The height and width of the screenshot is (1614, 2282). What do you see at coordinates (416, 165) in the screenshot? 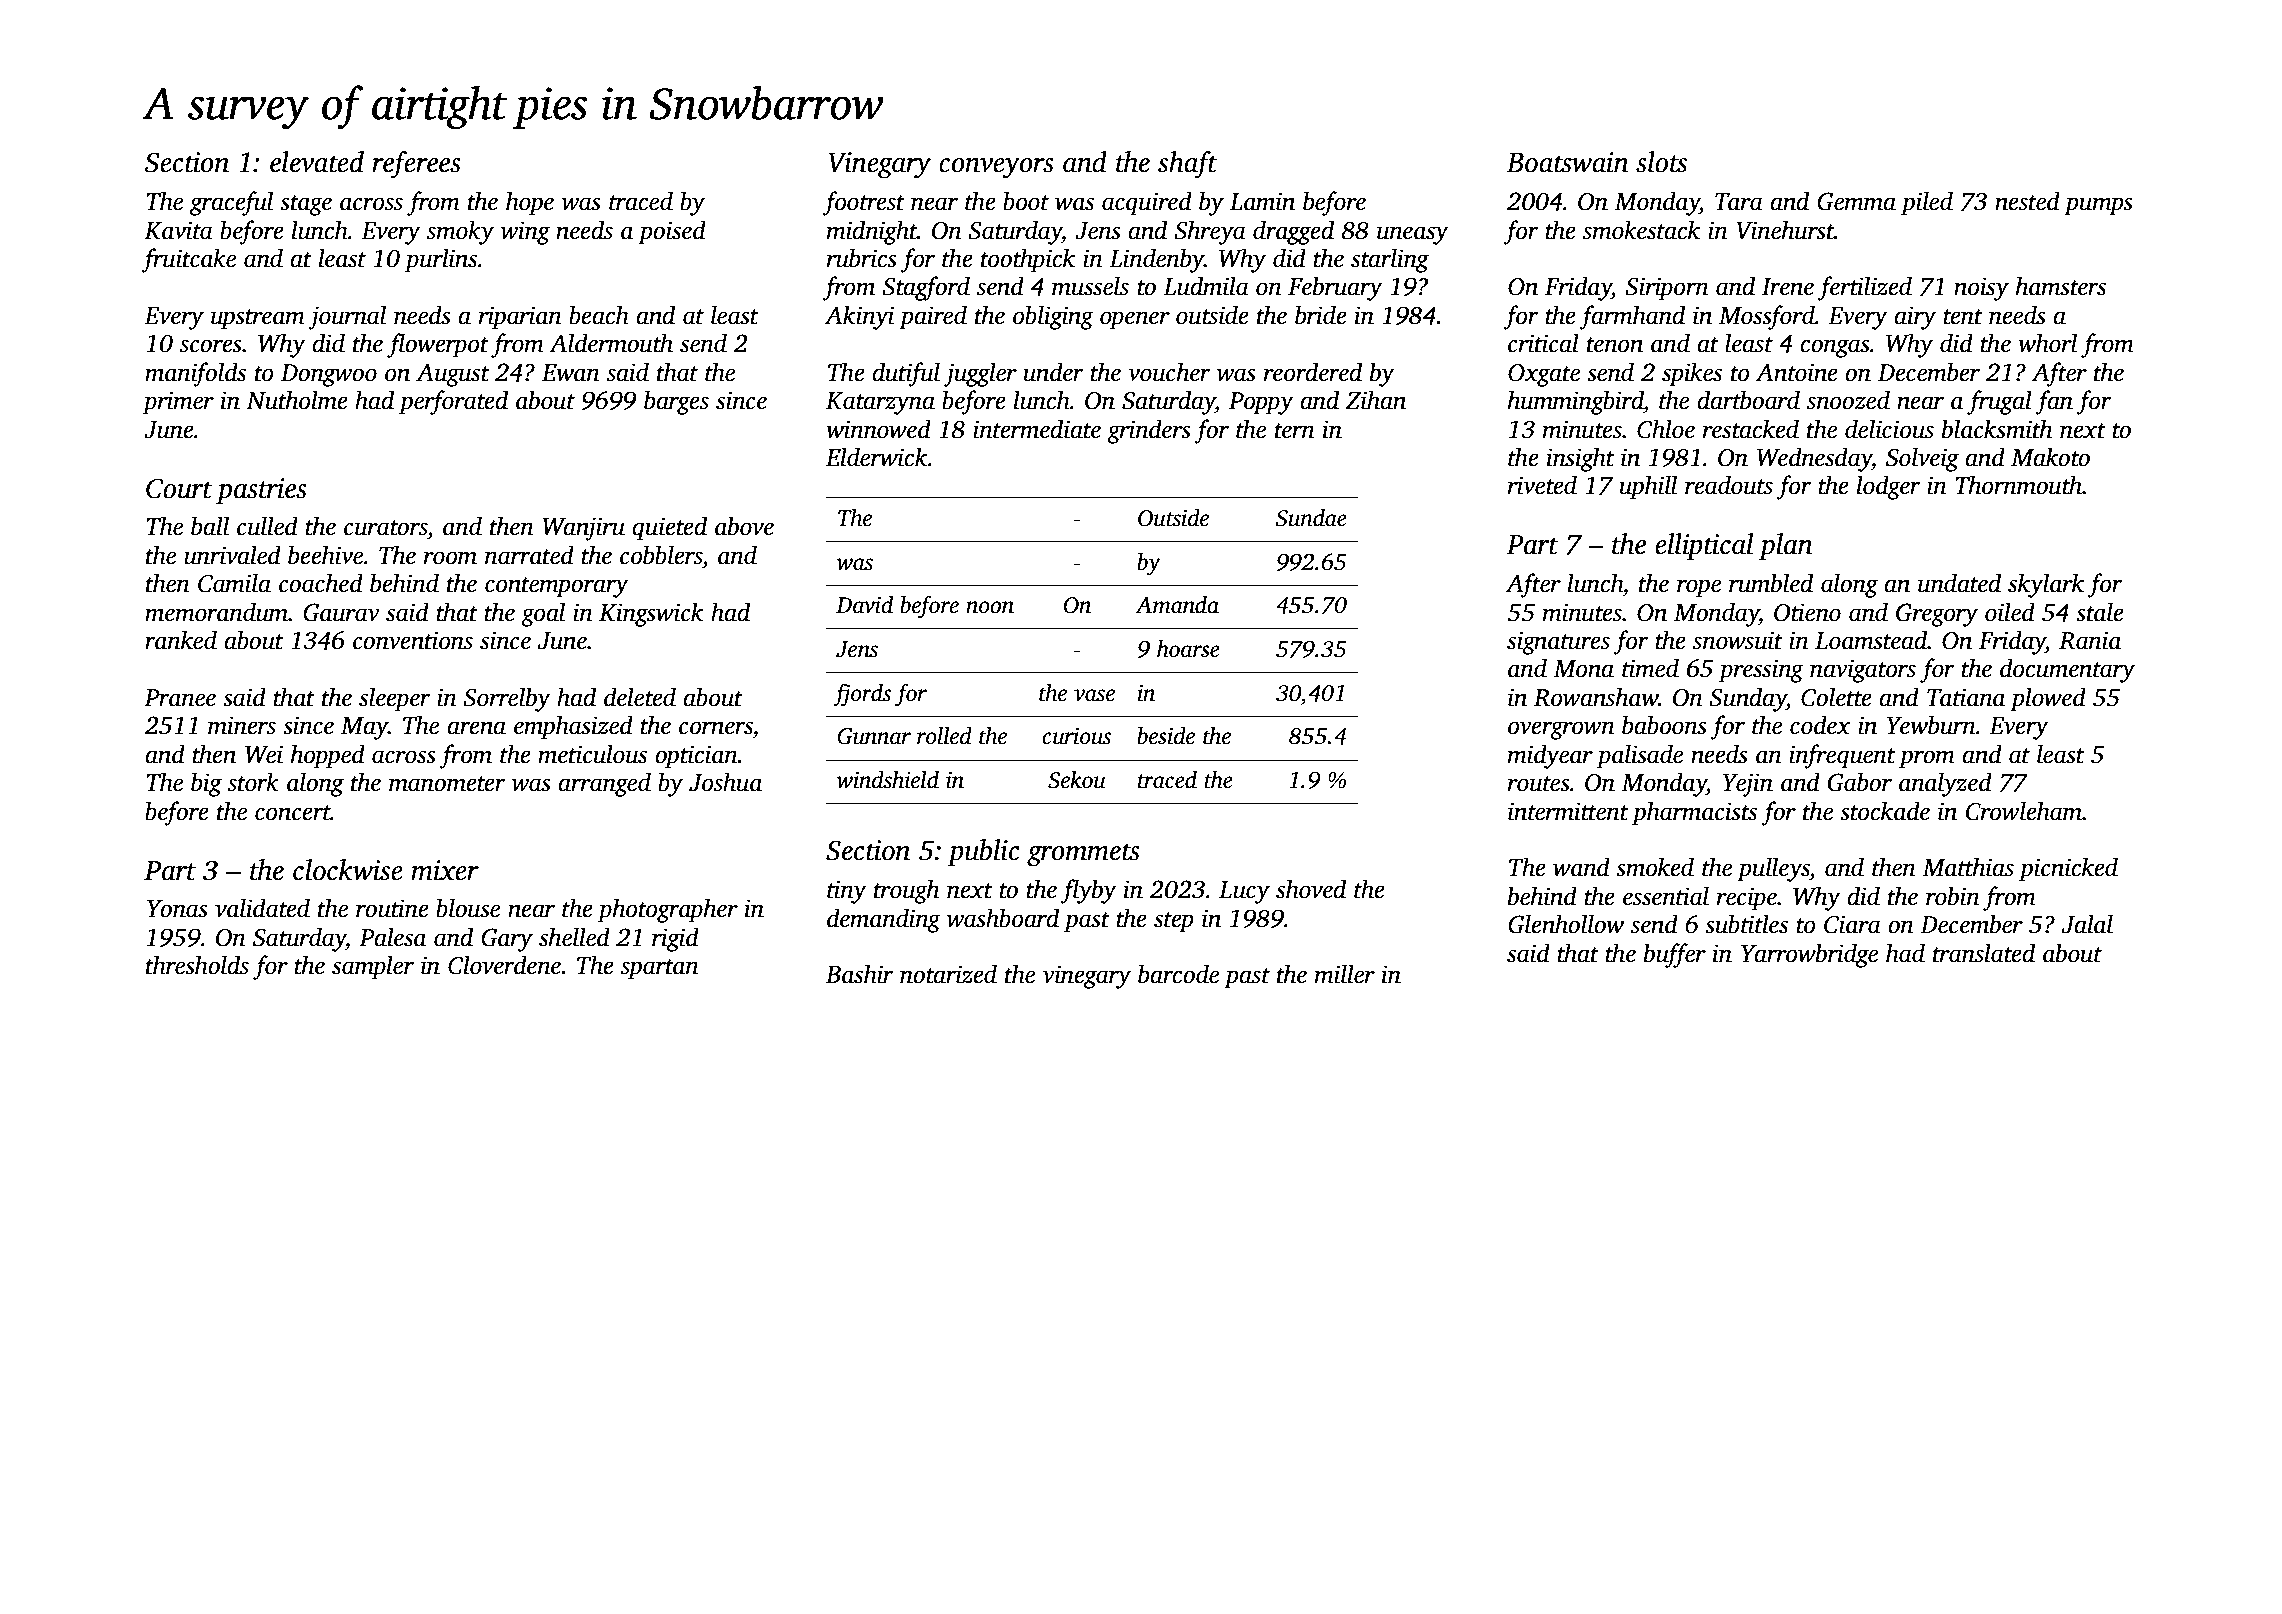
I see `referees` at bounding box center [416, 165].
